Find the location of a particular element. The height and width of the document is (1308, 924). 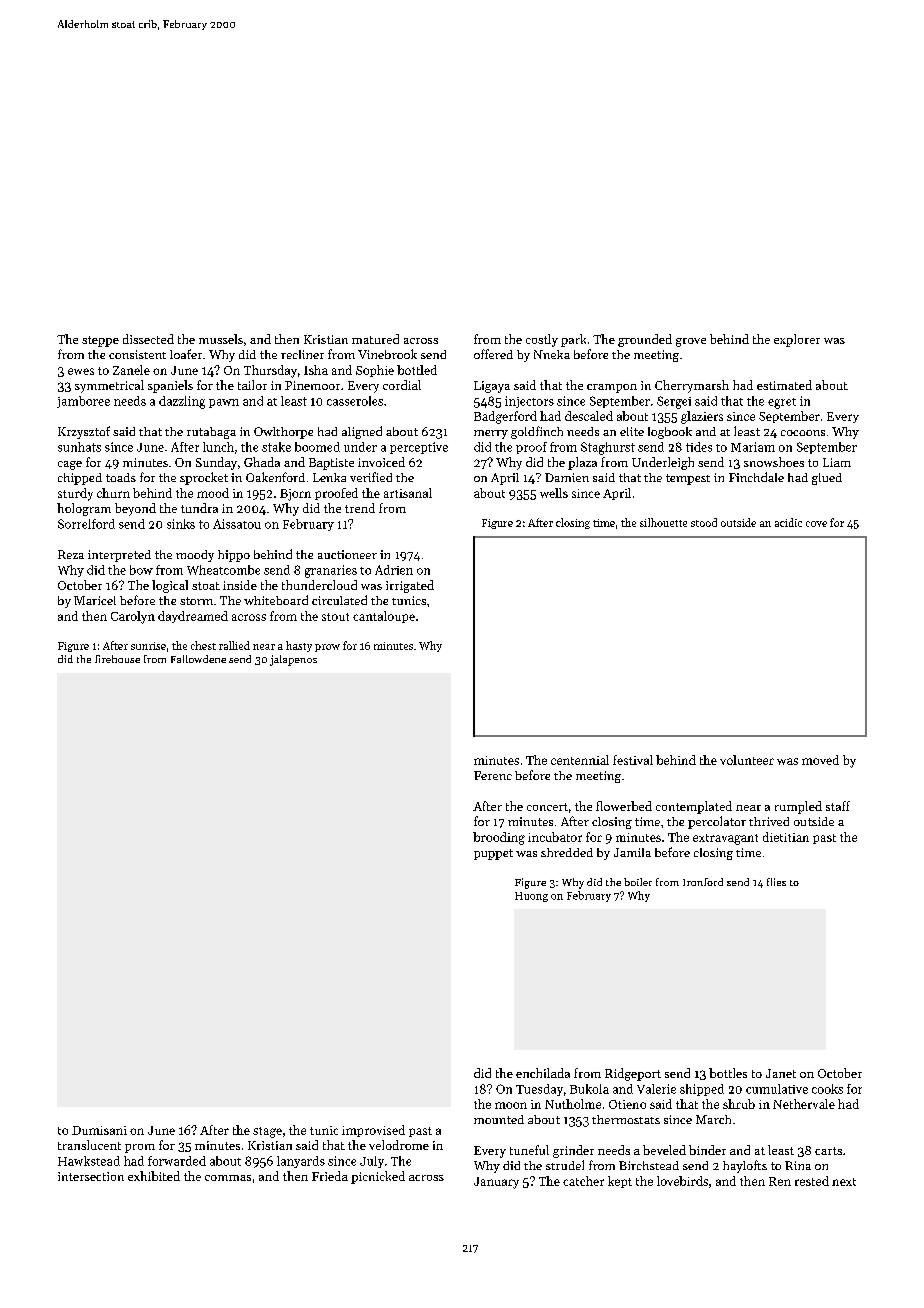

intersection is located at coordinates (91, 1176).
